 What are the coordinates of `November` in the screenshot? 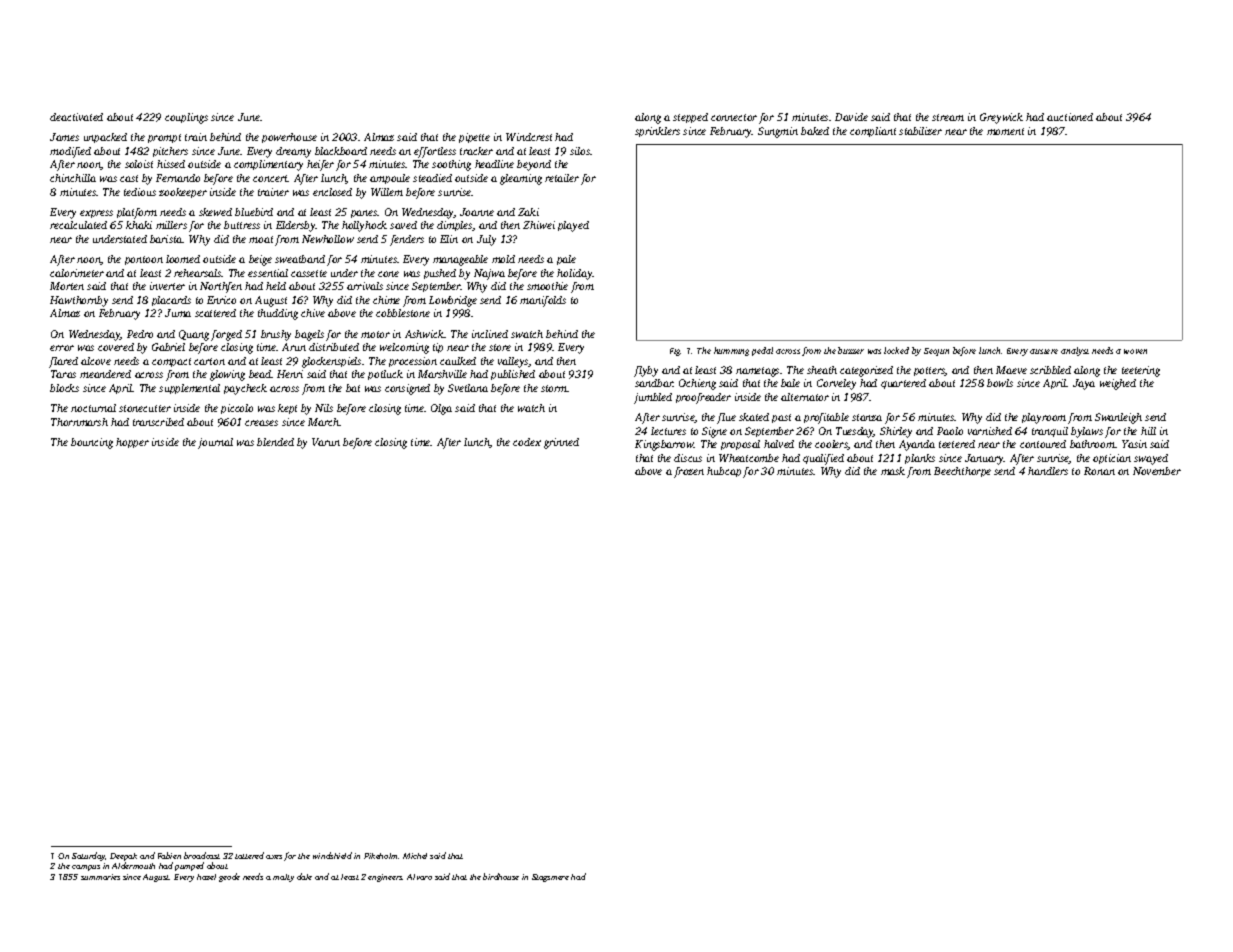 It's located at (1157, 471).
